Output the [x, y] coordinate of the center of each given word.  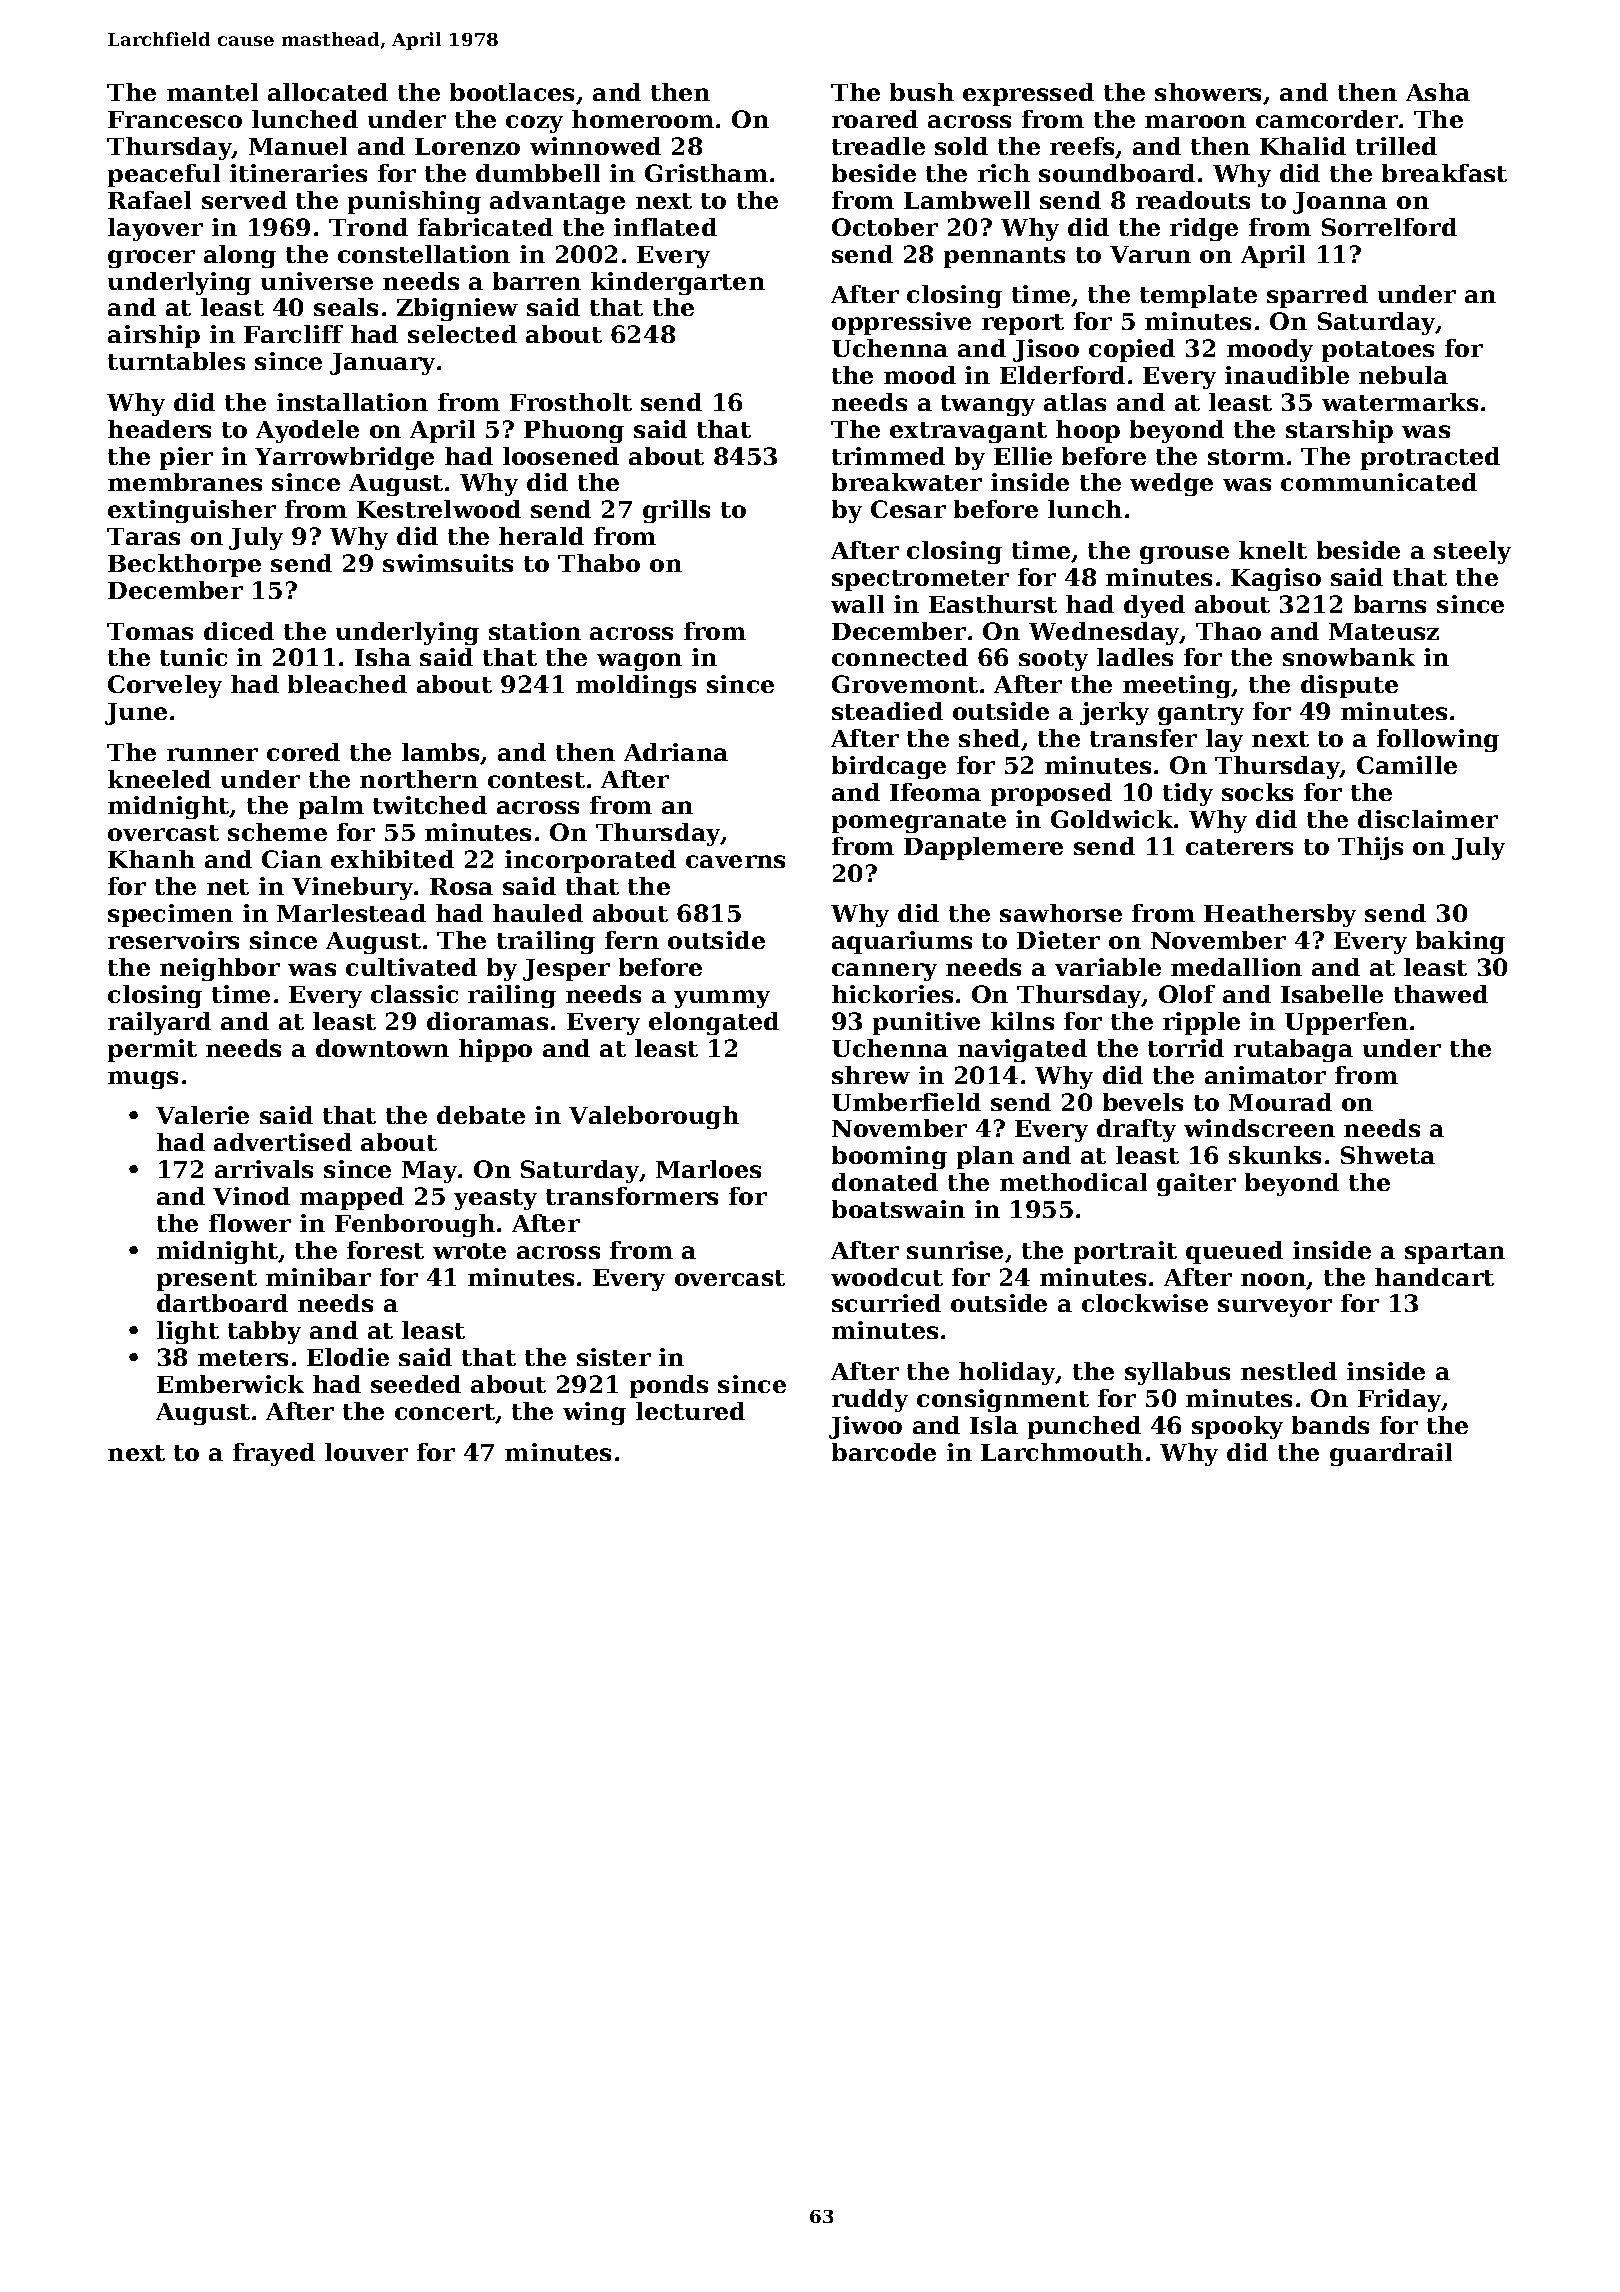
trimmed [888, 456]
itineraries [298, 173]
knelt [1273, 550]
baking [1460, 942]
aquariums [902, 942]
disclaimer [1428, 819]
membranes [185, 482]
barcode [884, 1452]
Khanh [151, 859]
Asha [1438, 92]
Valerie [202, 1115]
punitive [926, 1023]
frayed [274, 1454]
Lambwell [967, 200]
